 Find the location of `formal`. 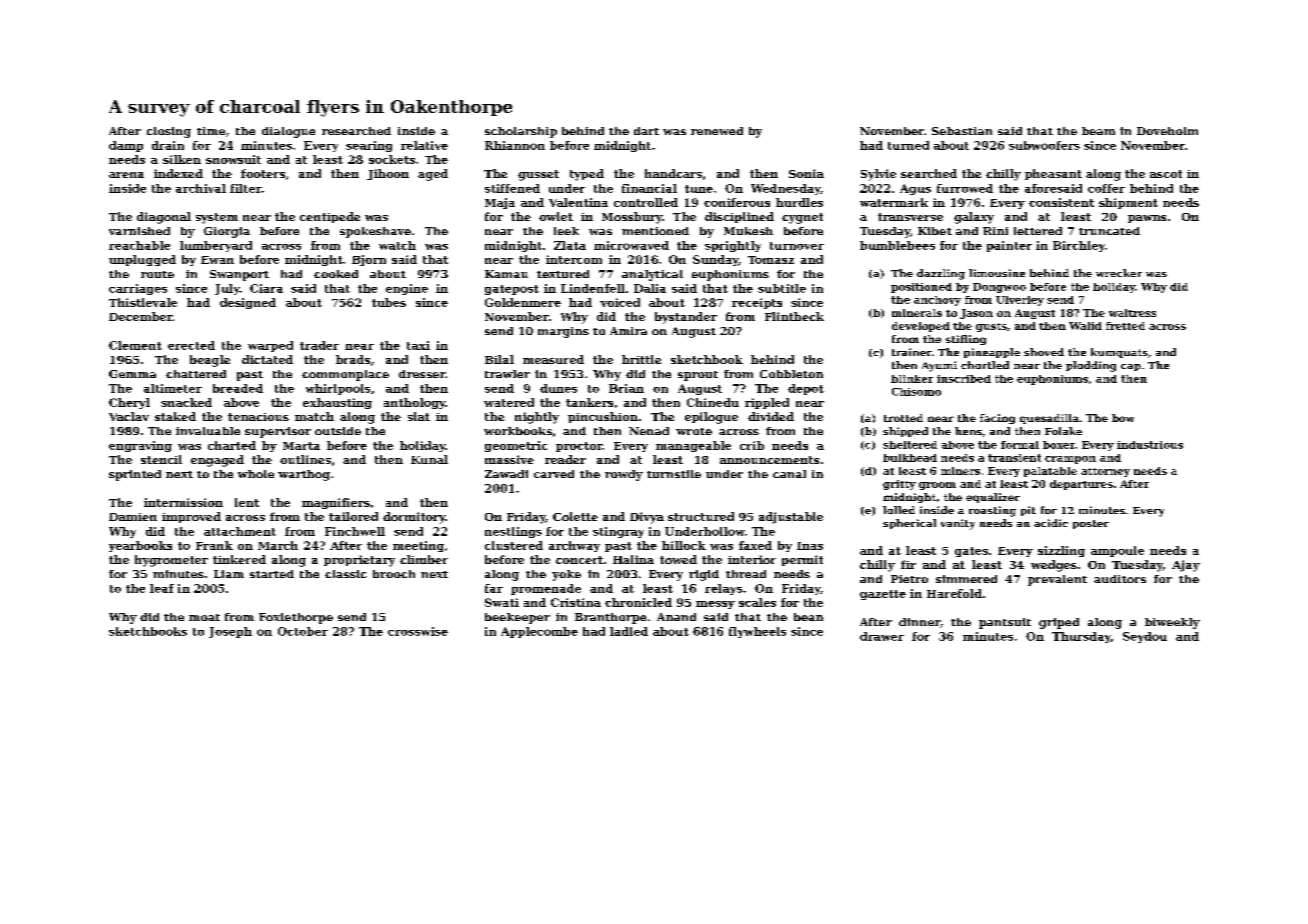

formal is located at coordinates (1020, 445).
